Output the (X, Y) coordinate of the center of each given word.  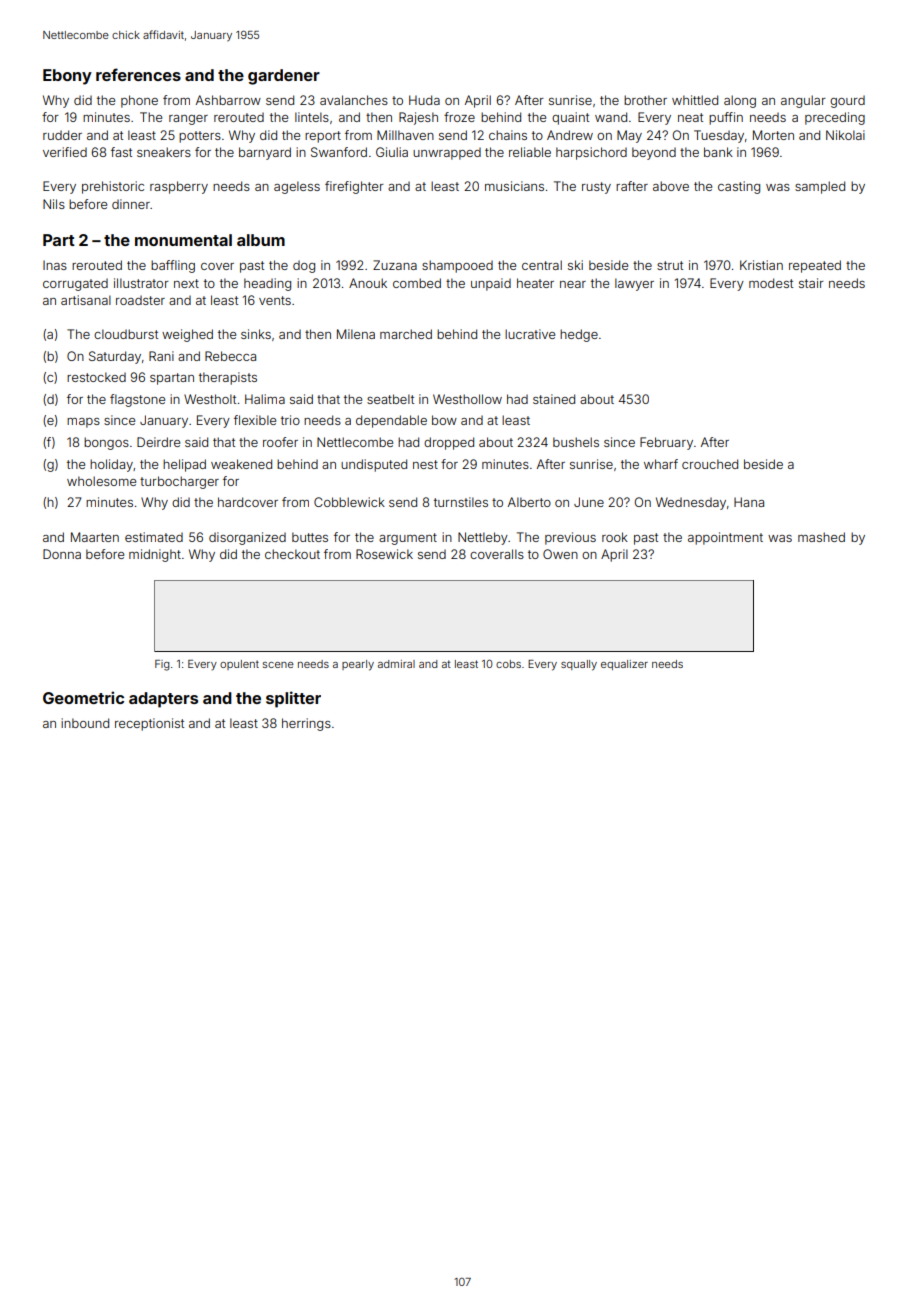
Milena (356, 334)
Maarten (95, 537)
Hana (749, 502)
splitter (293, 699)
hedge (579, 335)
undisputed (374, 465)
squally (579, 665)
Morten (773, 135)
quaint (570, 118)
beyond (654, 153)
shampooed (457, 266)
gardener (284, 77)
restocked (96, 377)
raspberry (179, 187)
